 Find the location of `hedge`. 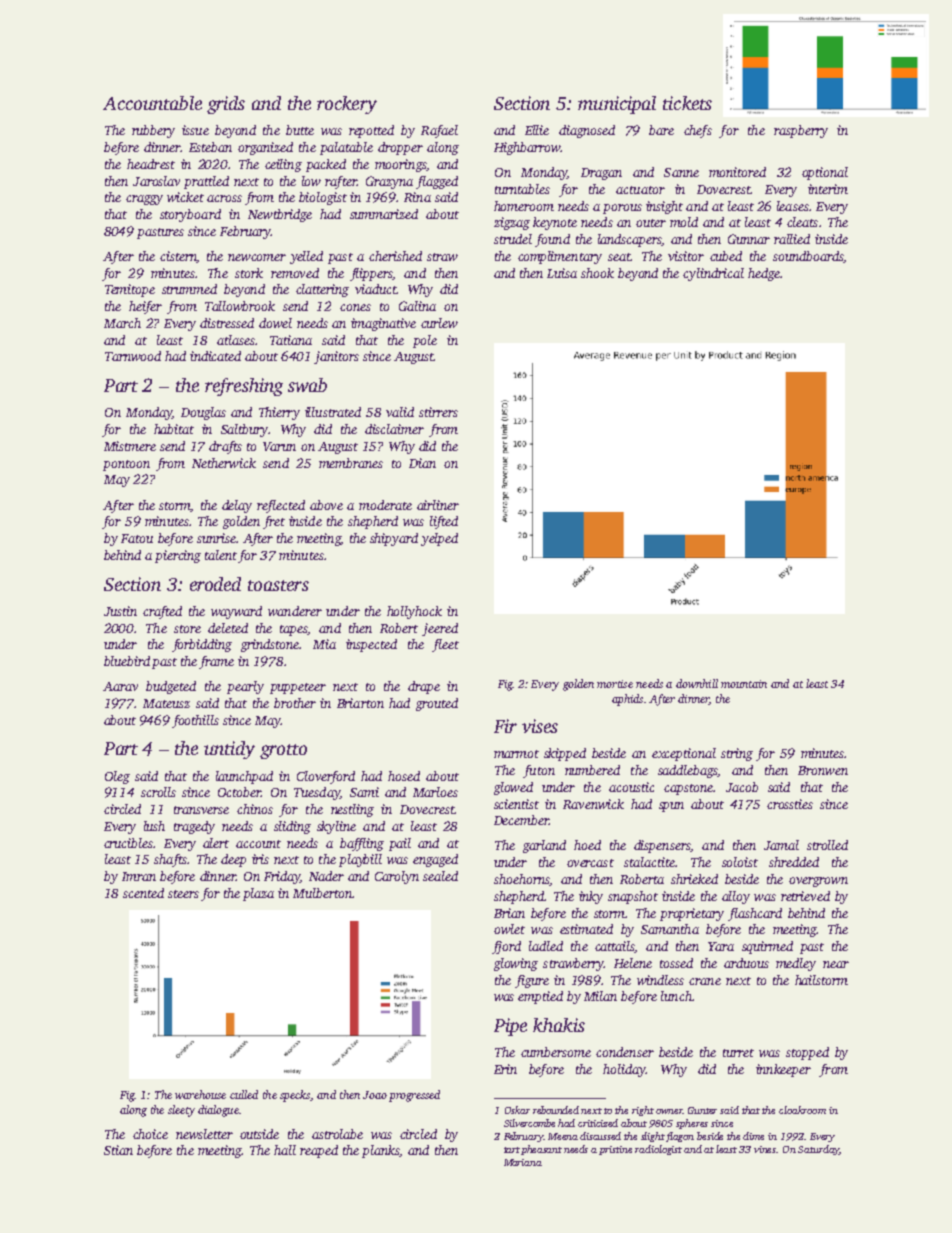

hedge is located at coordinates (764, 274).
